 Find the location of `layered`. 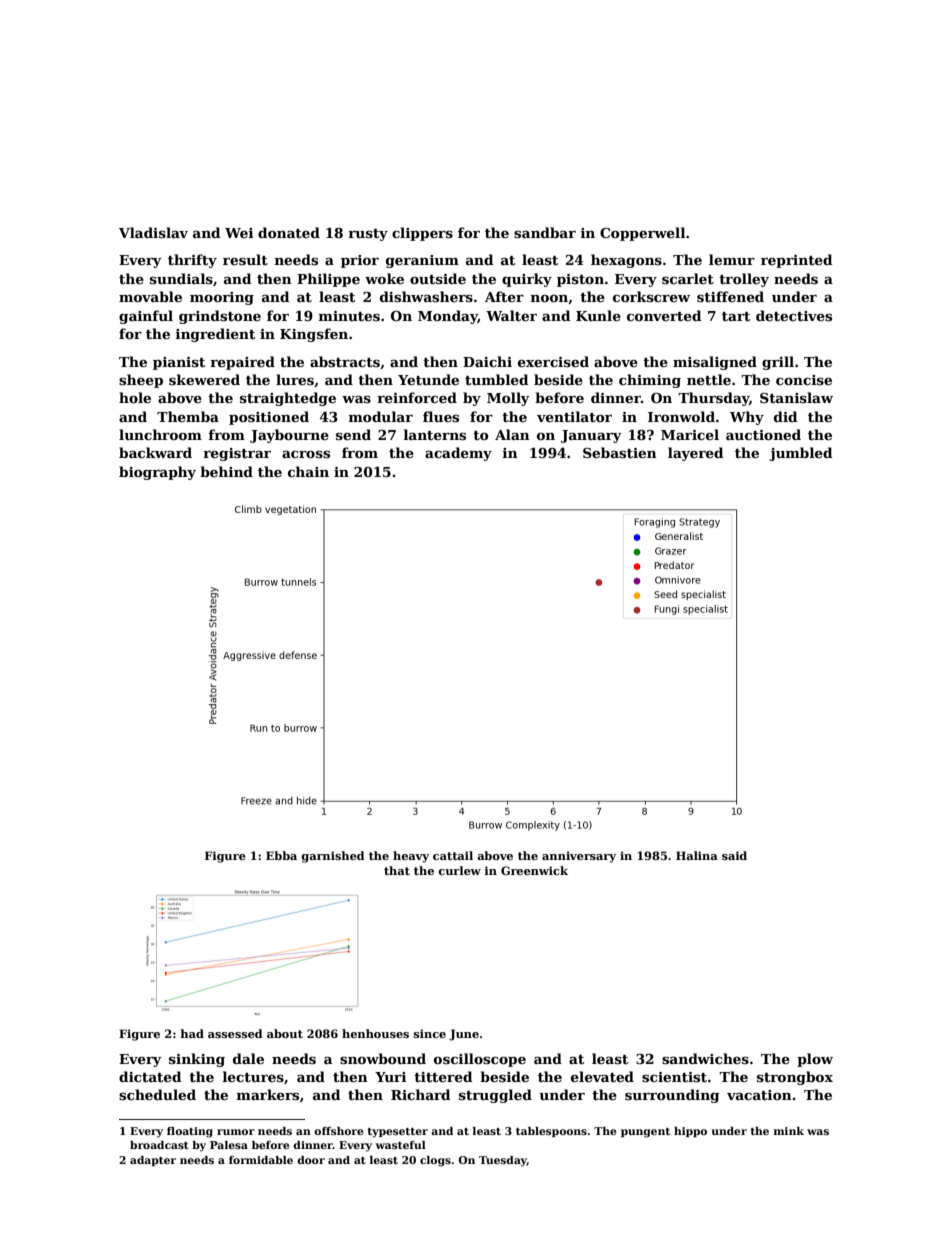

layered is located at coordinates (695, 454).
